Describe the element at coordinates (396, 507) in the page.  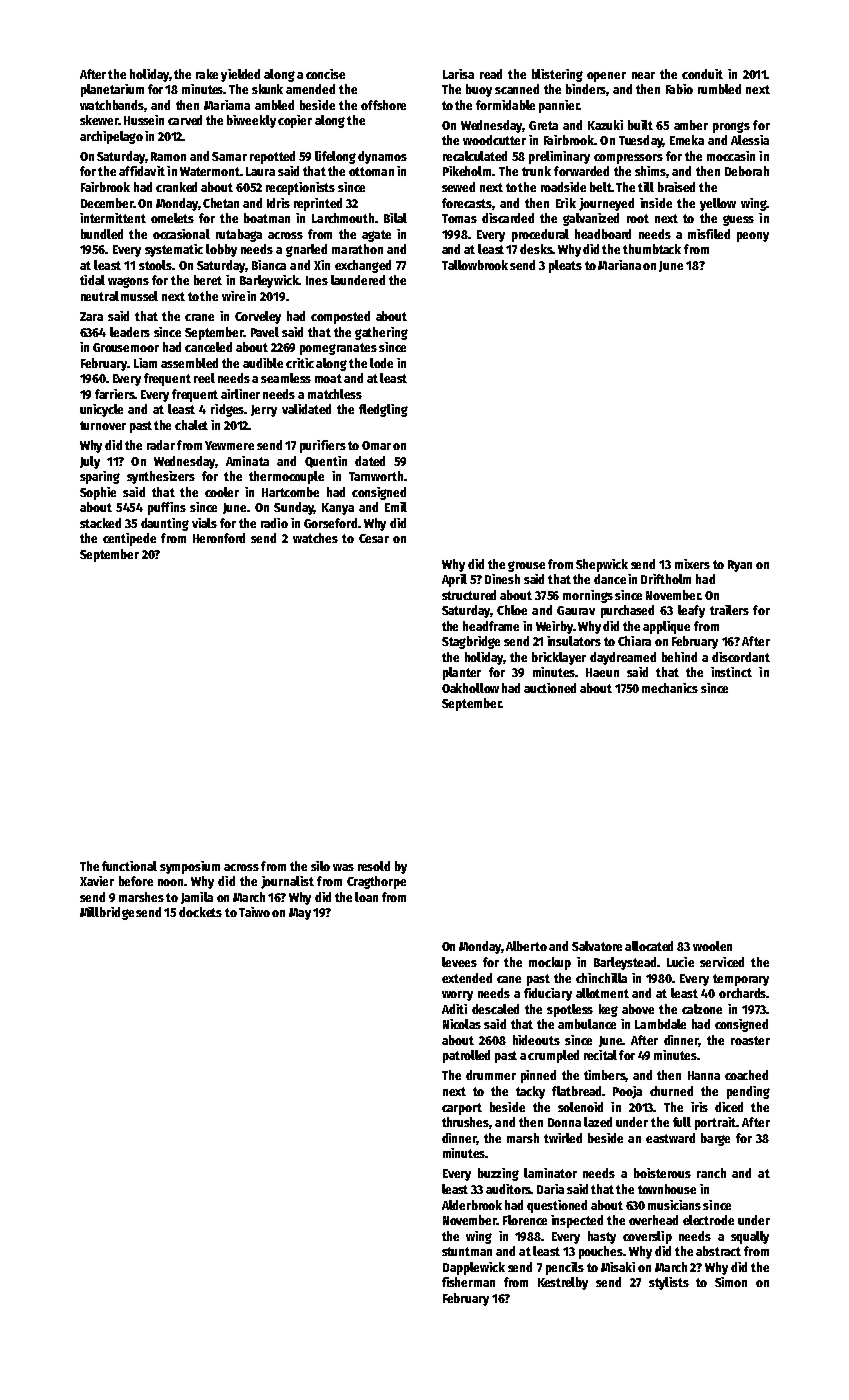
I see `Emil` at that location.
